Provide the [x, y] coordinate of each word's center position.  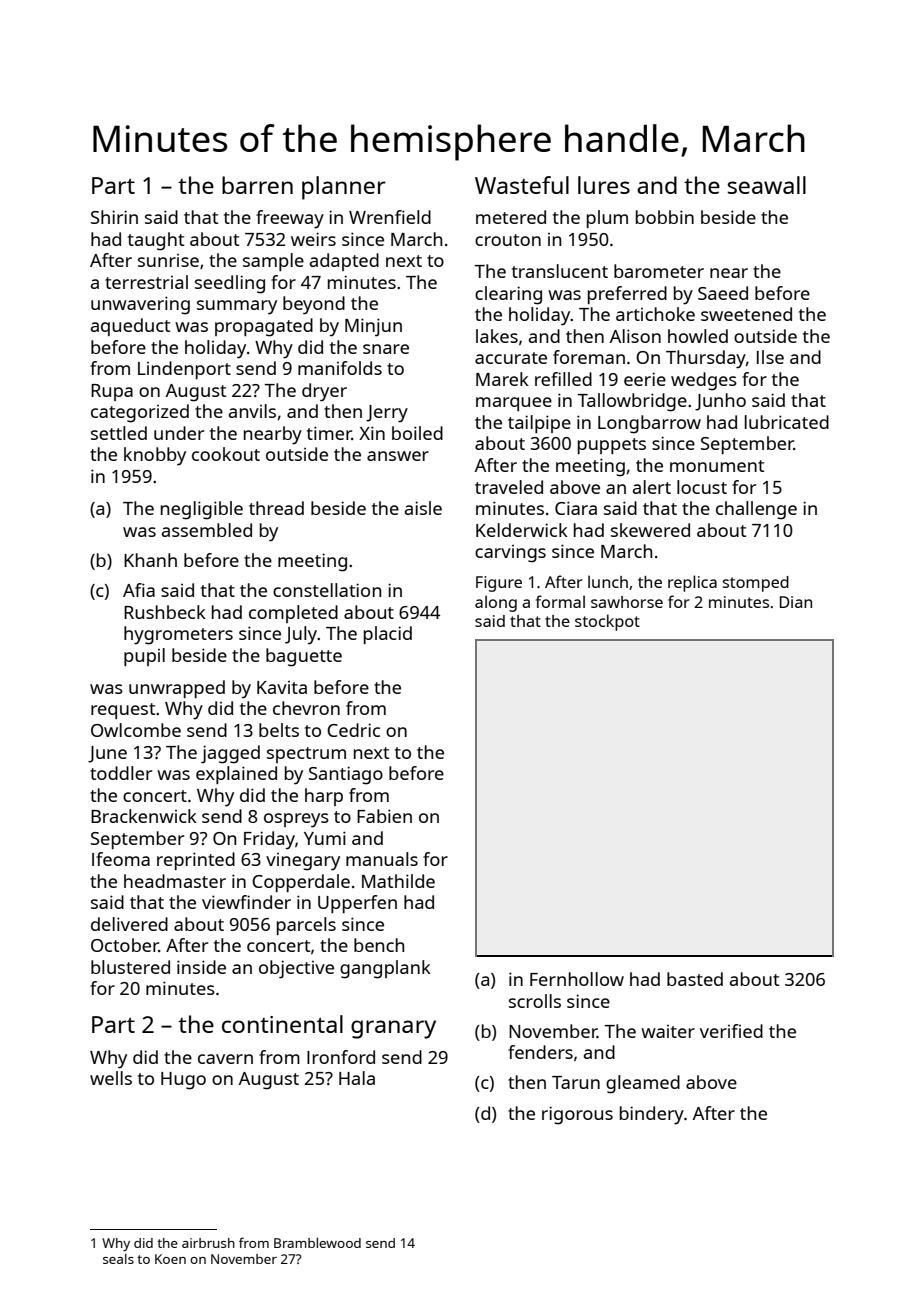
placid [388, 635]
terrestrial [146, 282]
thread [276, 508]
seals [118, 1259]
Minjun [373, 327]
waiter [668, 1031]
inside [201, 967]
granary [393, 1029]
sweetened [746, 314]
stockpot [607, 622]
